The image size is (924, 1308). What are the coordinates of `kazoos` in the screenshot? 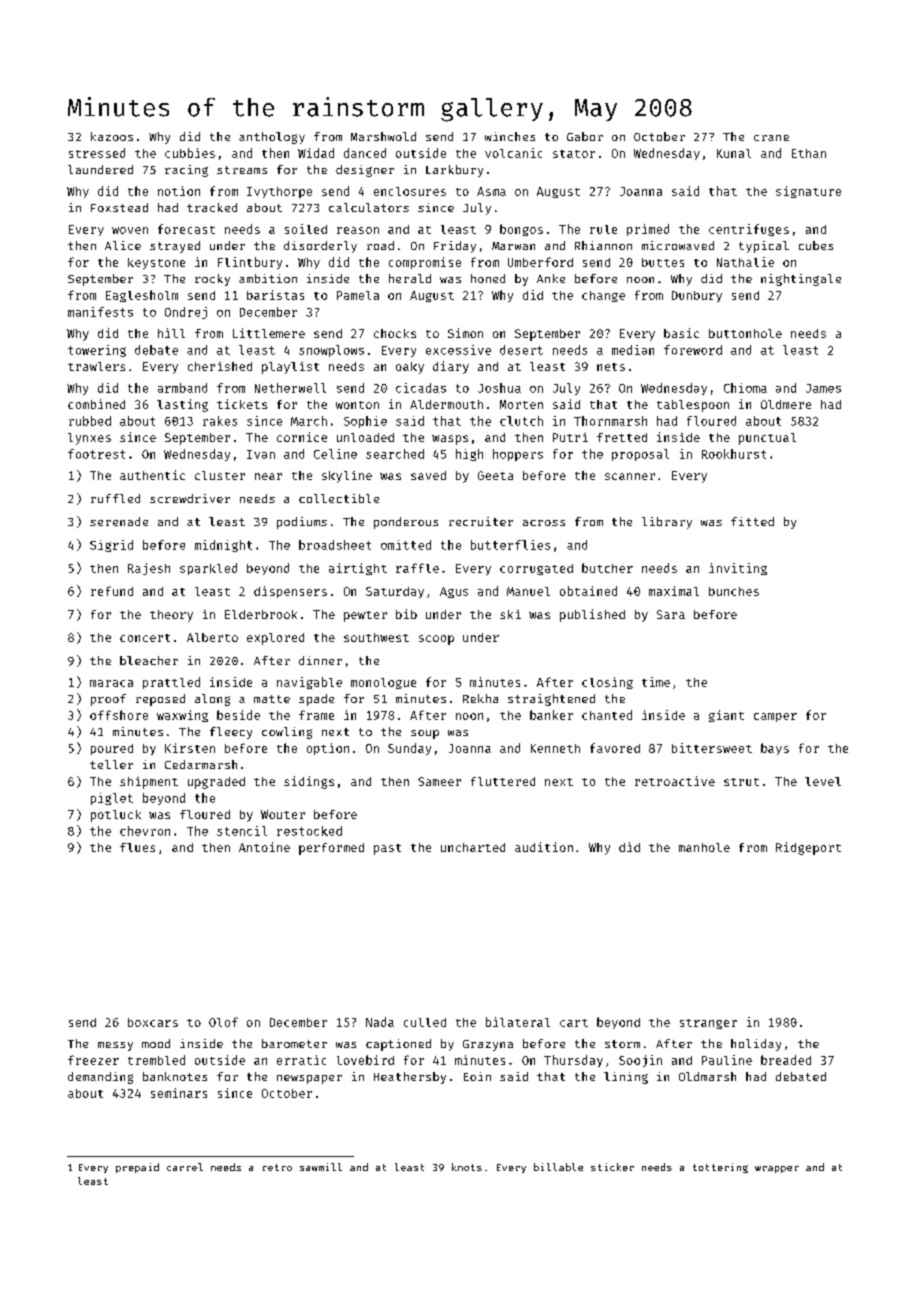 It's located at (112, 136).
